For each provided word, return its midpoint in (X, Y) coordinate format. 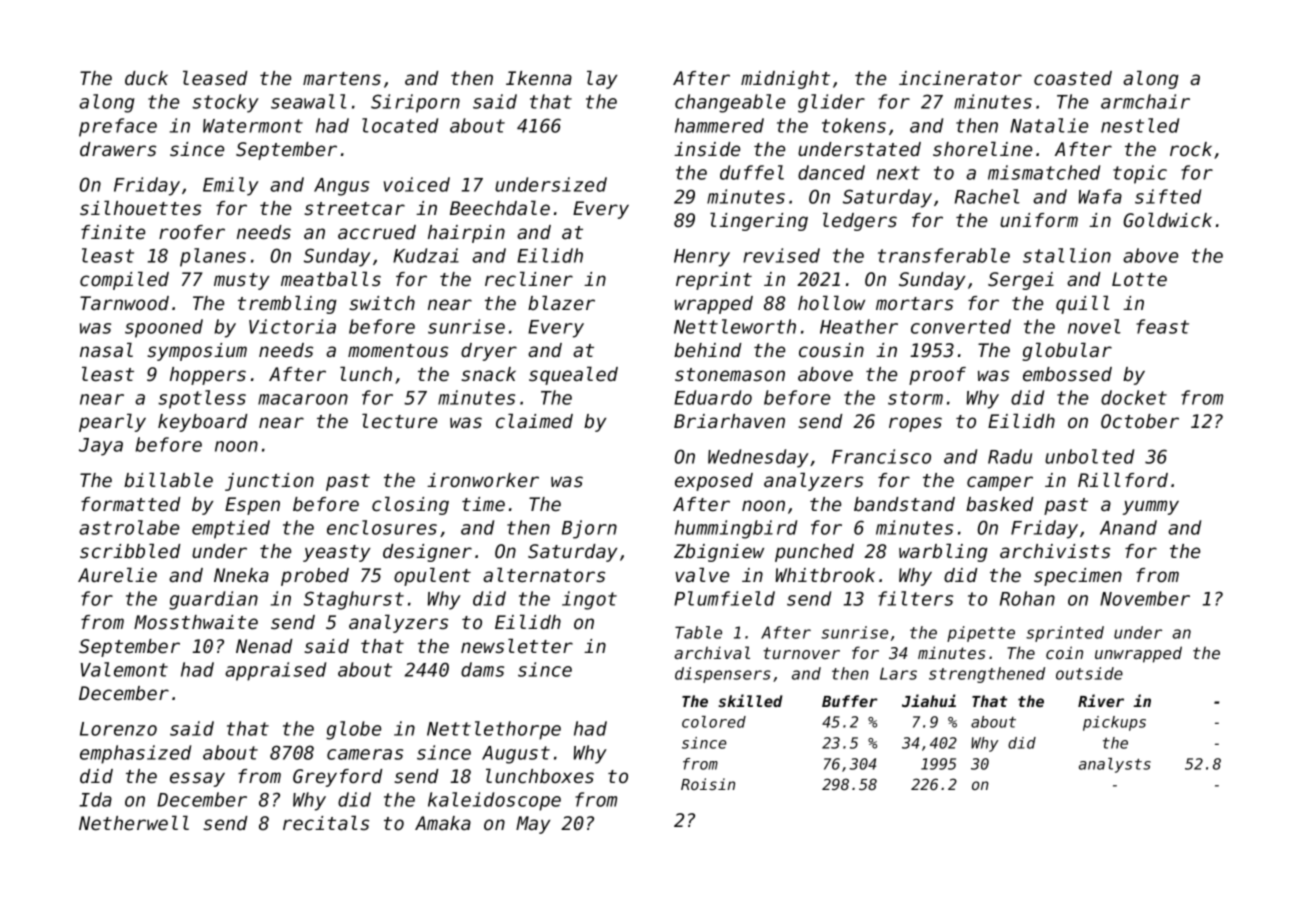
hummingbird (736, 529)
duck (146, 78)
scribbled (130, 551)
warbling (943, 552)
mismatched (1044, 172)
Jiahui (929, 700)
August (516, 755)
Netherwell (134, 823)
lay (602, 79)
